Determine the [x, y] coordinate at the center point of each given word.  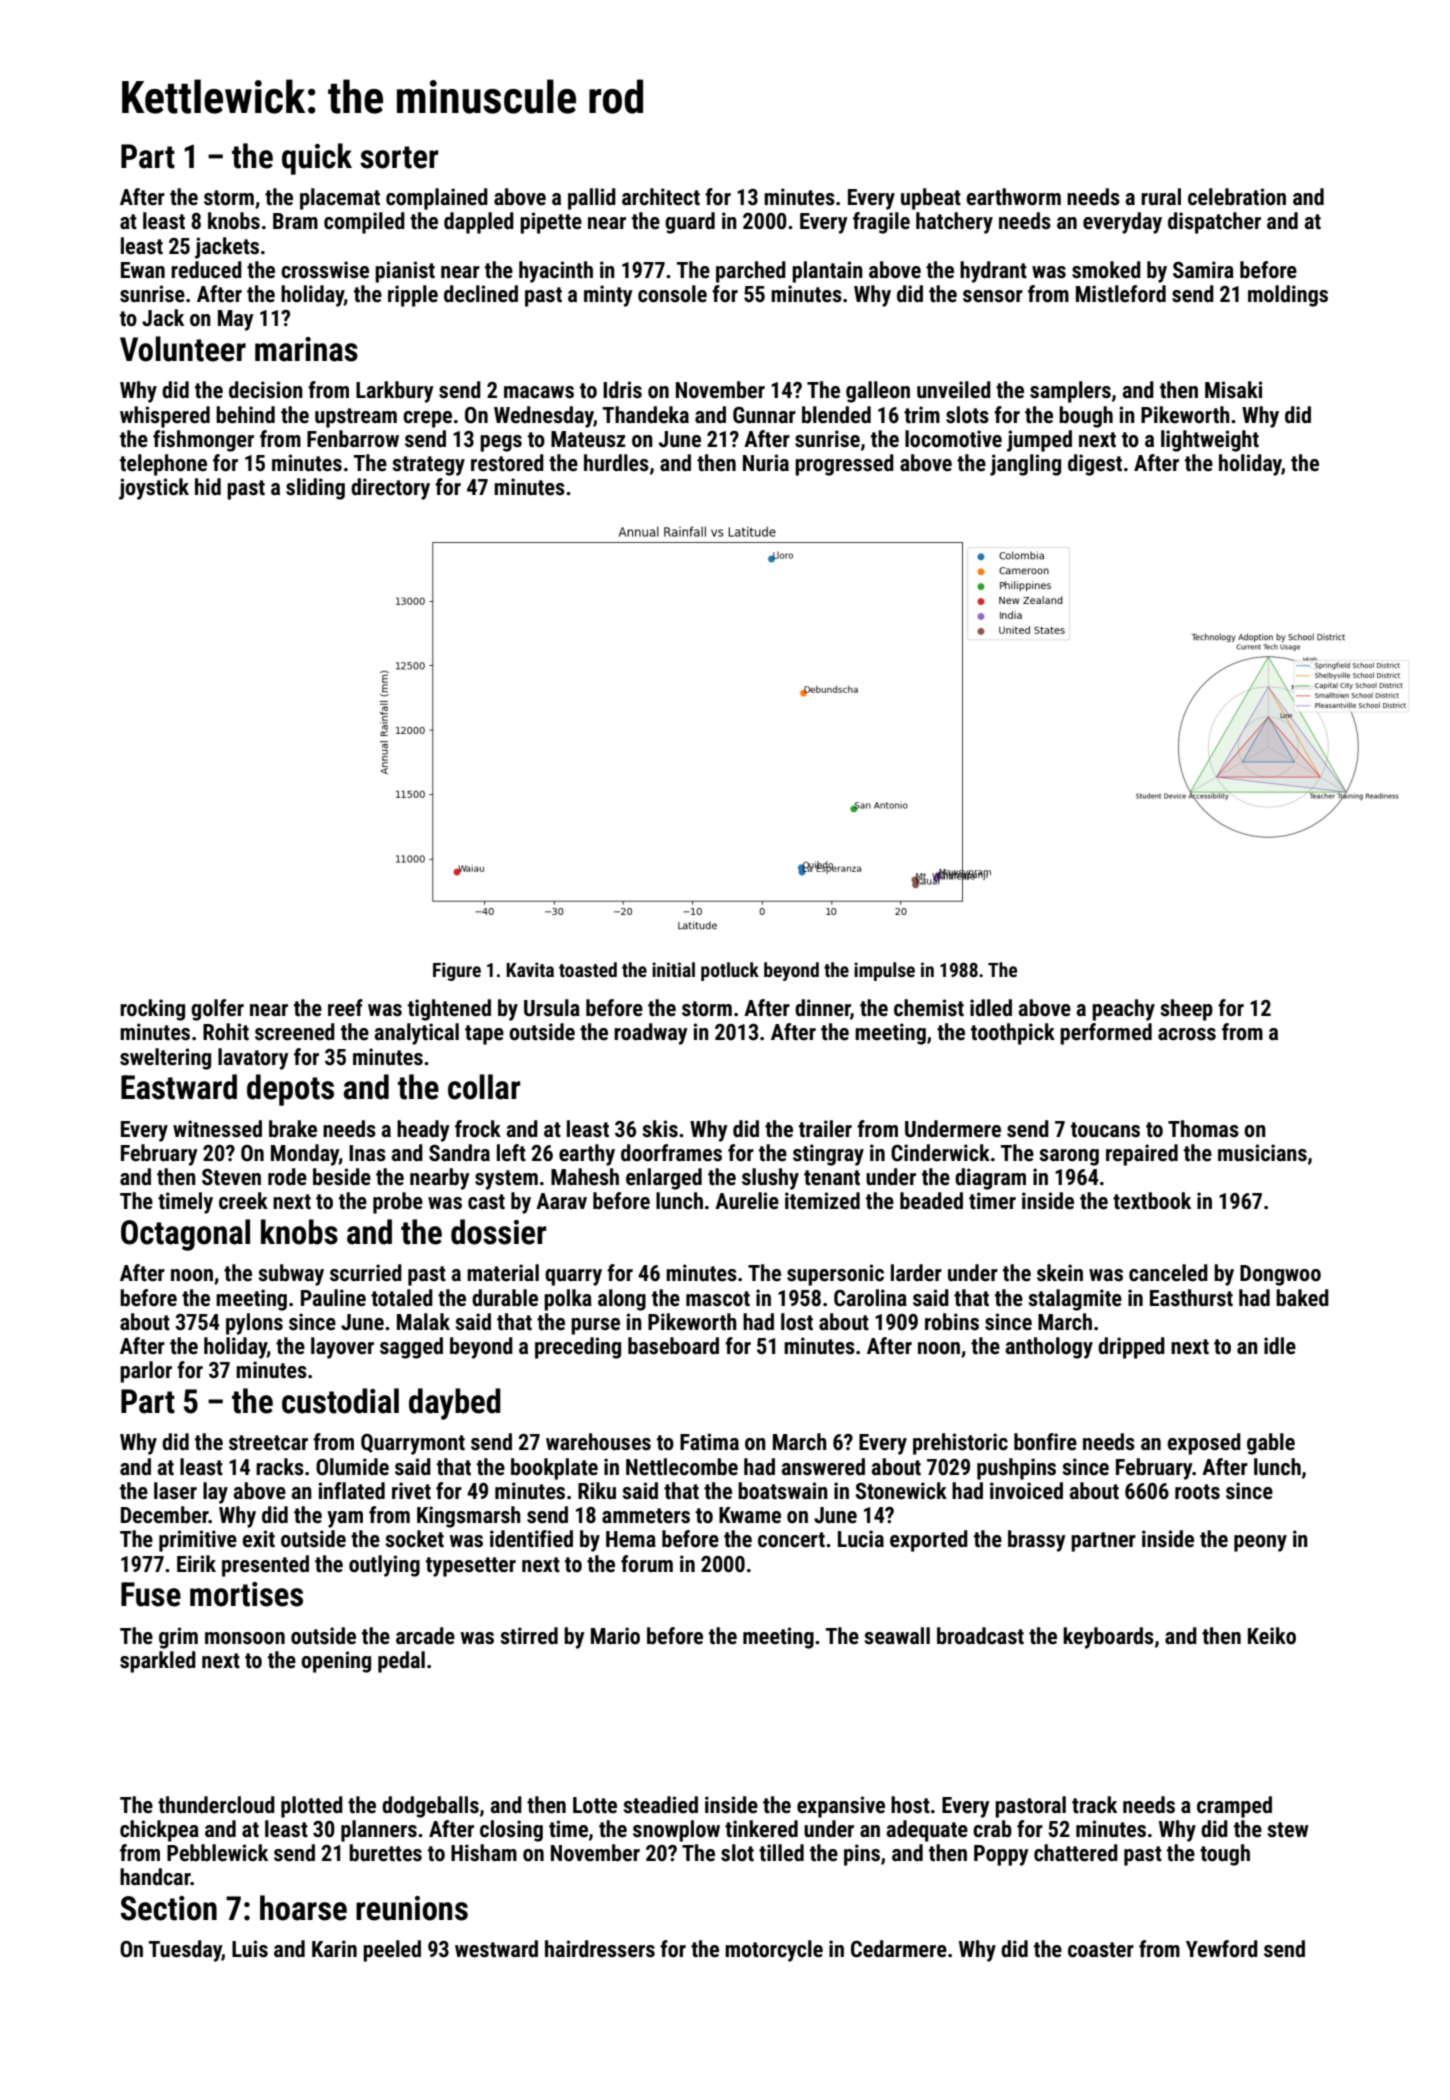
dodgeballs [430, 1807]
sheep [1186, 1010]
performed [1106, 1034]
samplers [1070, 392]
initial [673, 969]
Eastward [179, 1087]
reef [345, 1008]
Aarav [561, 1201]
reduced [206, 270]
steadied [660, 1805]
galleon [878, 392]
